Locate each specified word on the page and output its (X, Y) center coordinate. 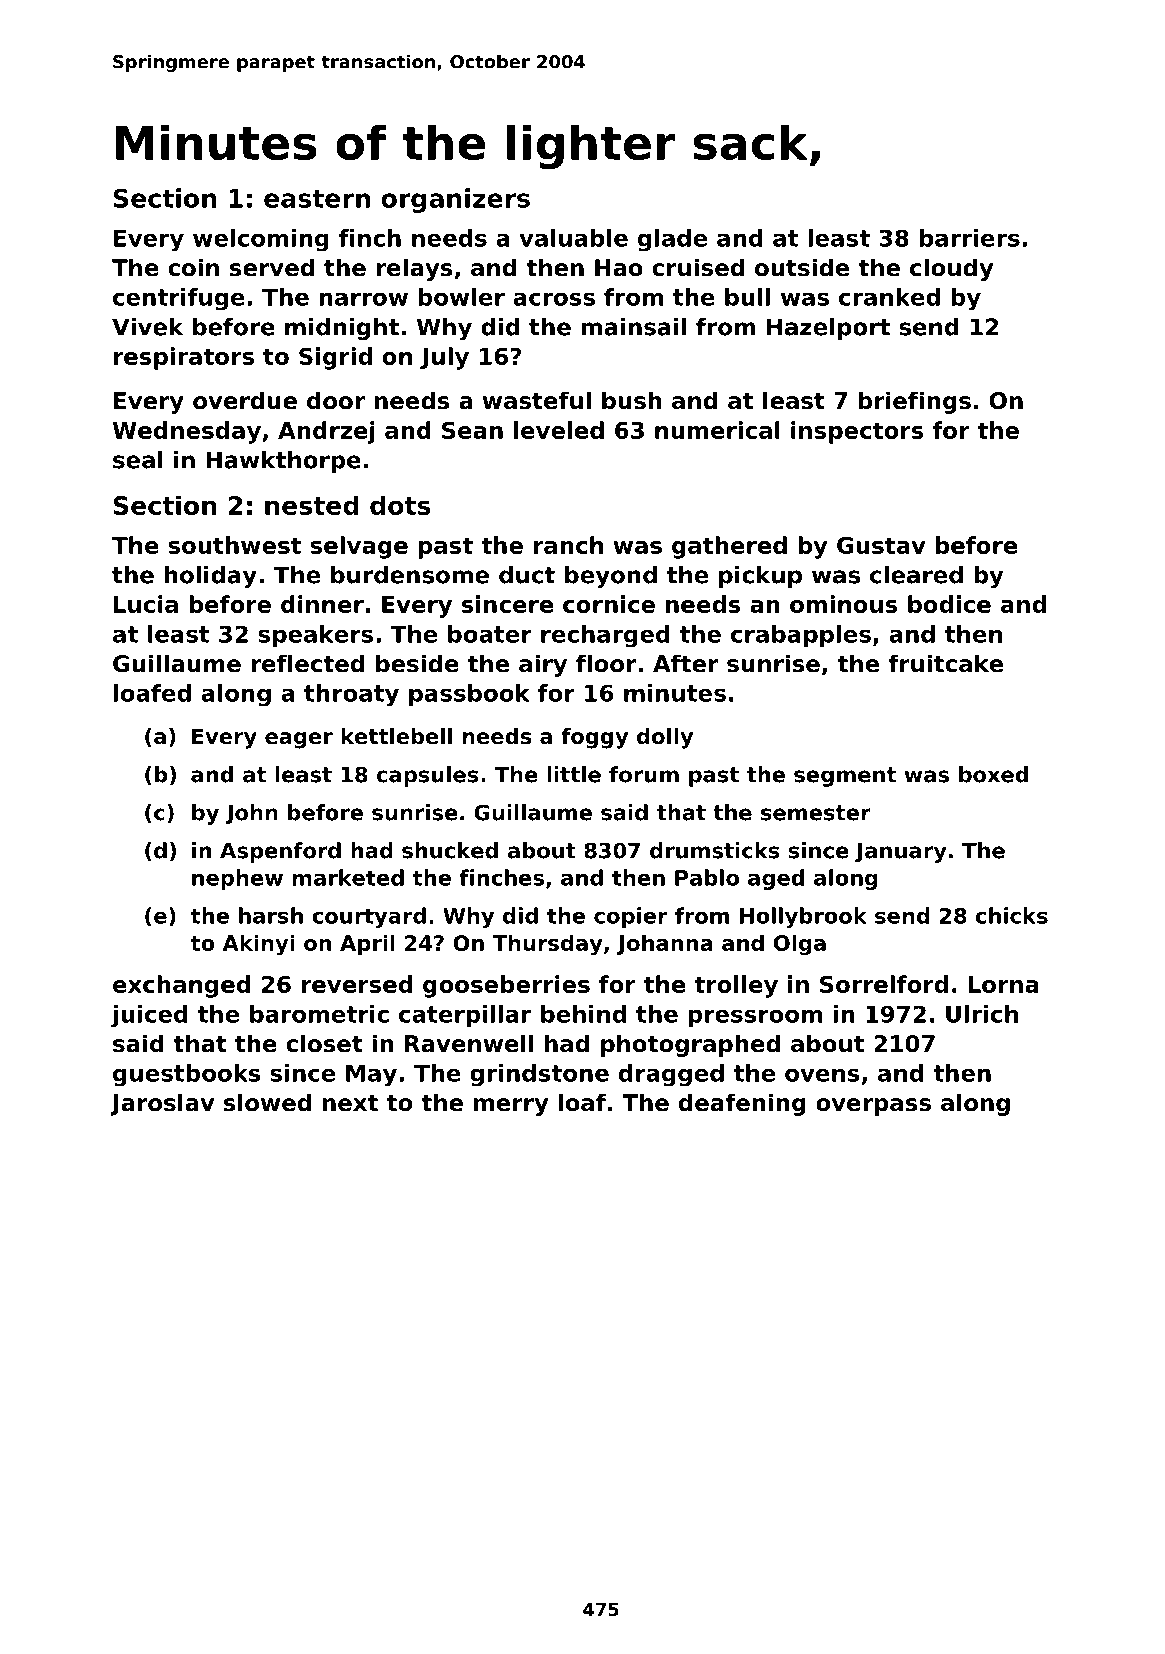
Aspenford (280, 852)
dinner (322, 604)
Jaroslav (162, 1104)
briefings (914, 402)
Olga (800, 945)
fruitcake (945, 663)
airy (543, 665)
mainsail (633, 327)
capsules (427, 776)
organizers (455, 200)
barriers (970, 238)
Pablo (707, 877)
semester (816, 813)
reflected (307, 663)
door (336, 400)
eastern (317, 199)
